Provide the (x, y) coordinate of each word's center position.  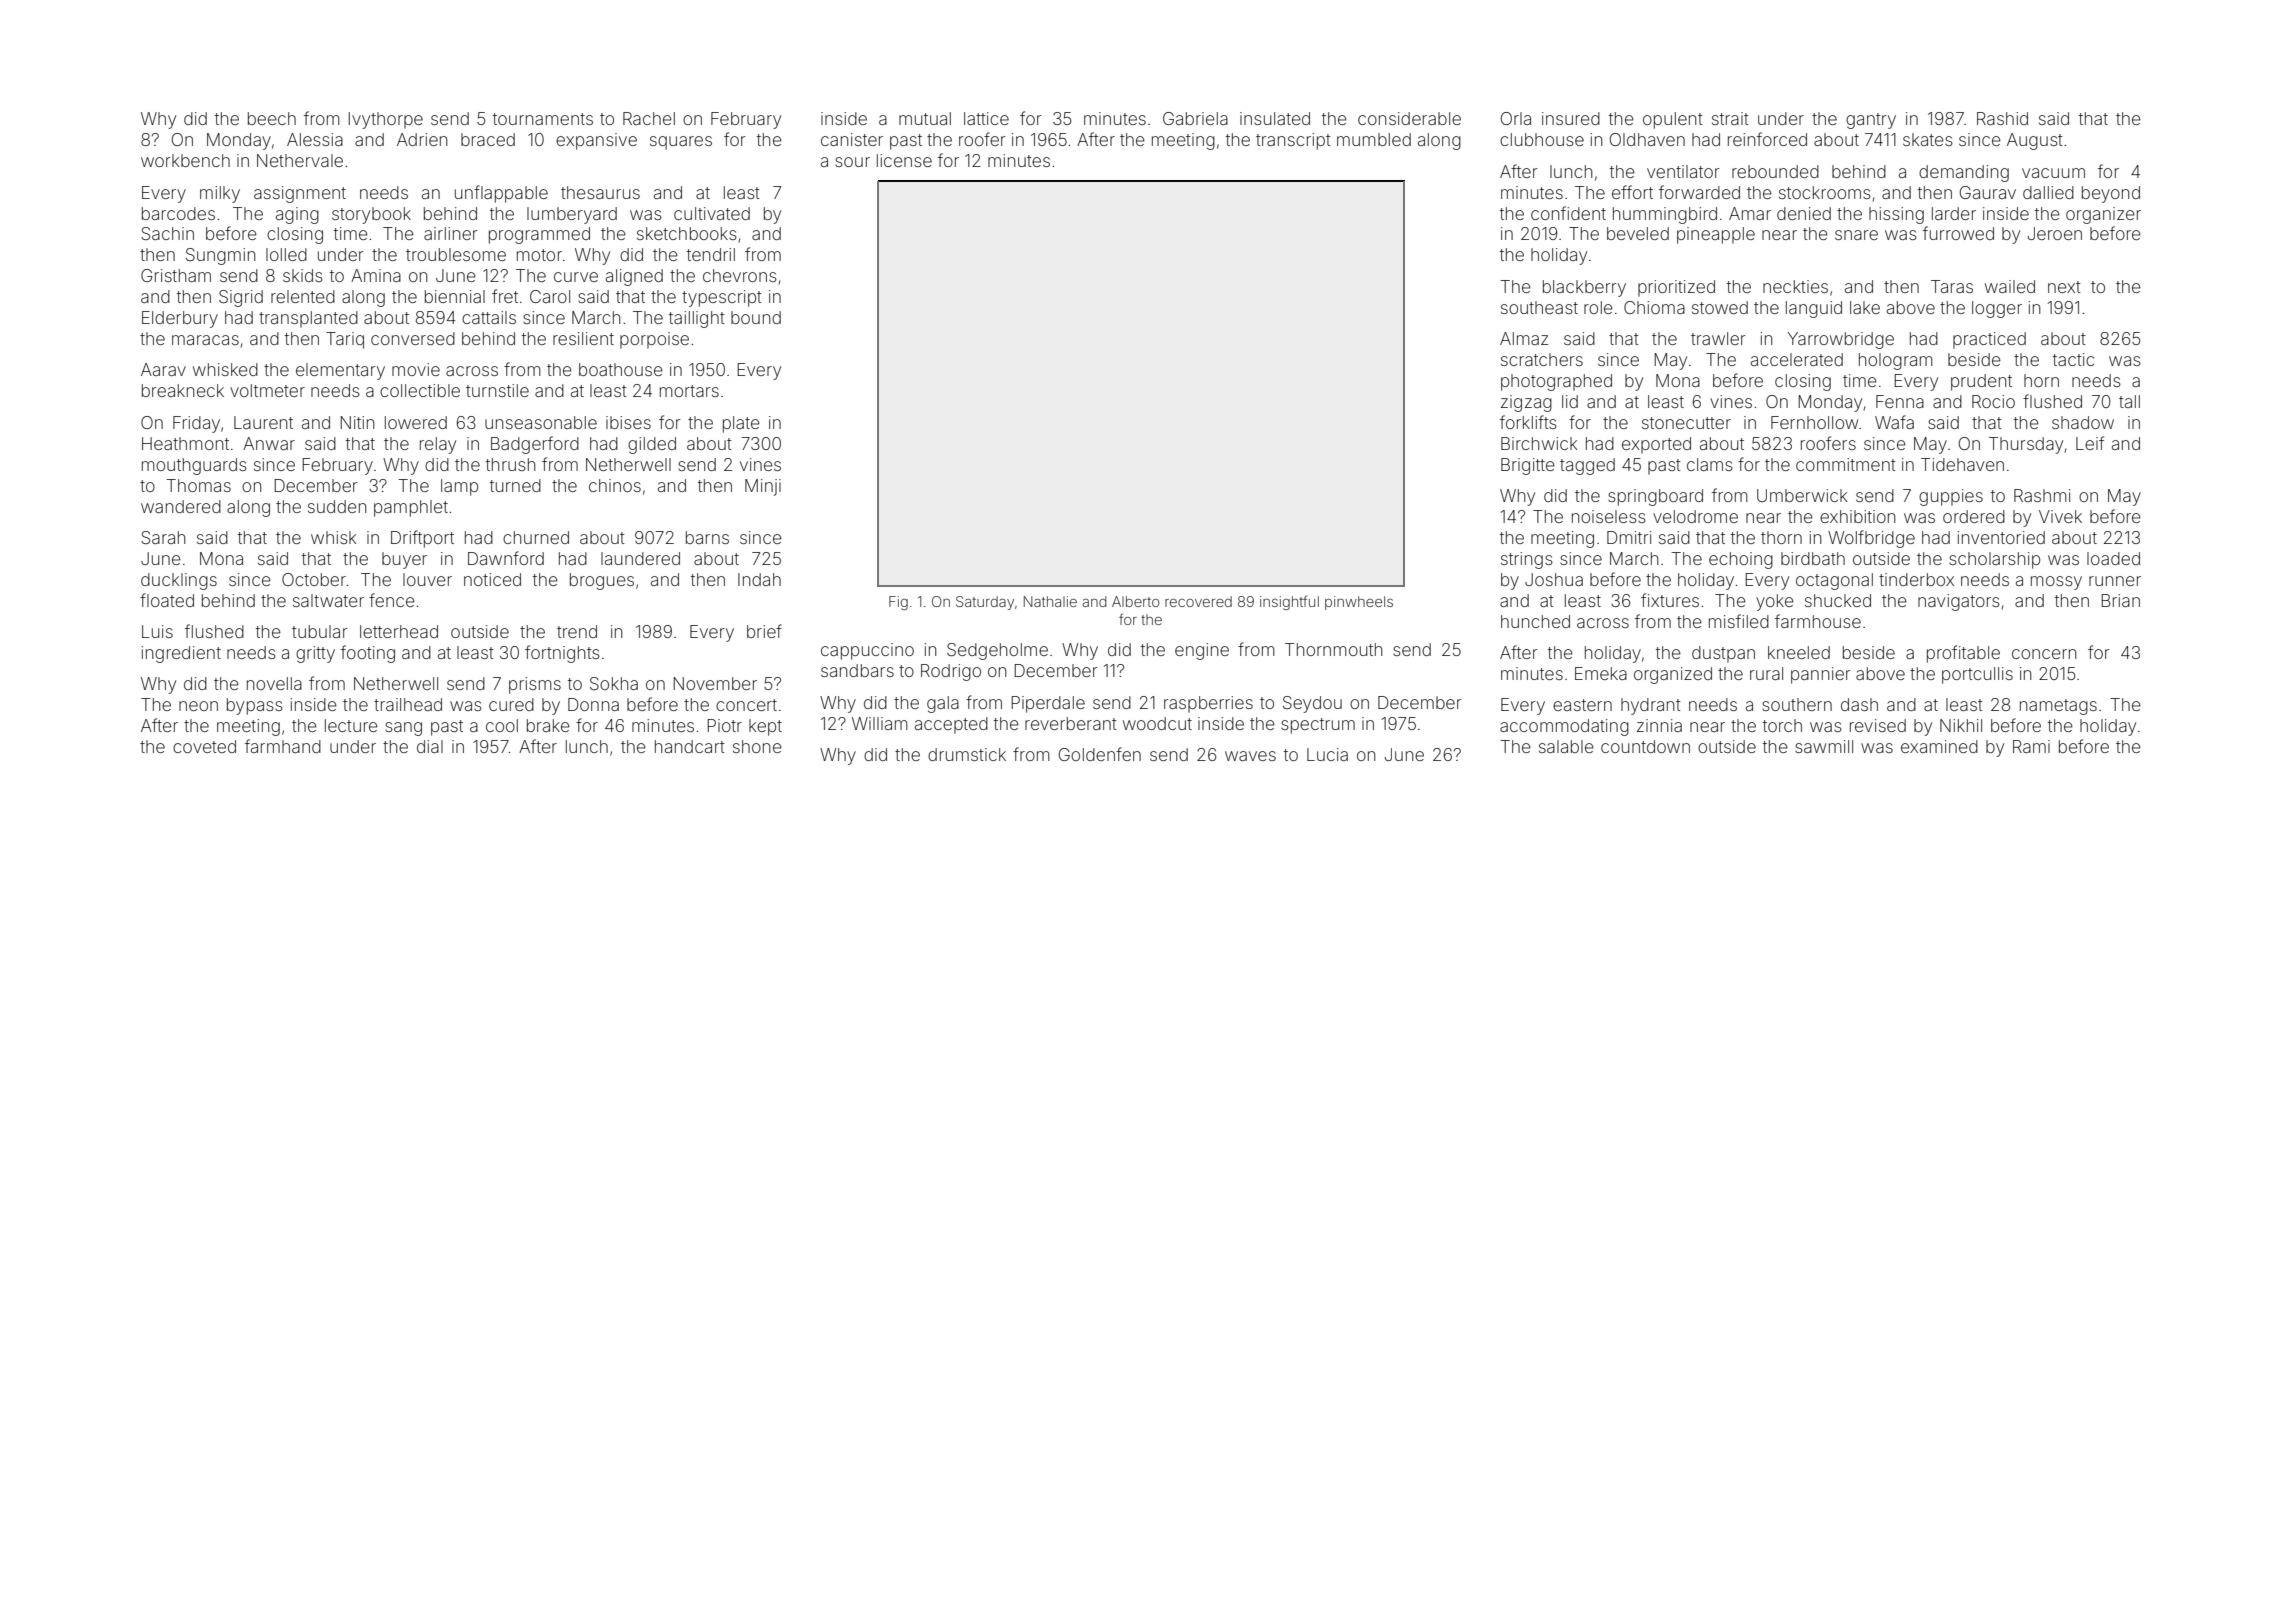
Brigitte (1528, 466)
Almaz (1524, 338)
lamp (459, 487)
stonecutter (1686, 423)
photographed (1556, 382)
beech (272, 118)
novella (274, 683)
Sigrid (241, 298)
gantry (1871, 121)
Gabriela (1195, 118)
